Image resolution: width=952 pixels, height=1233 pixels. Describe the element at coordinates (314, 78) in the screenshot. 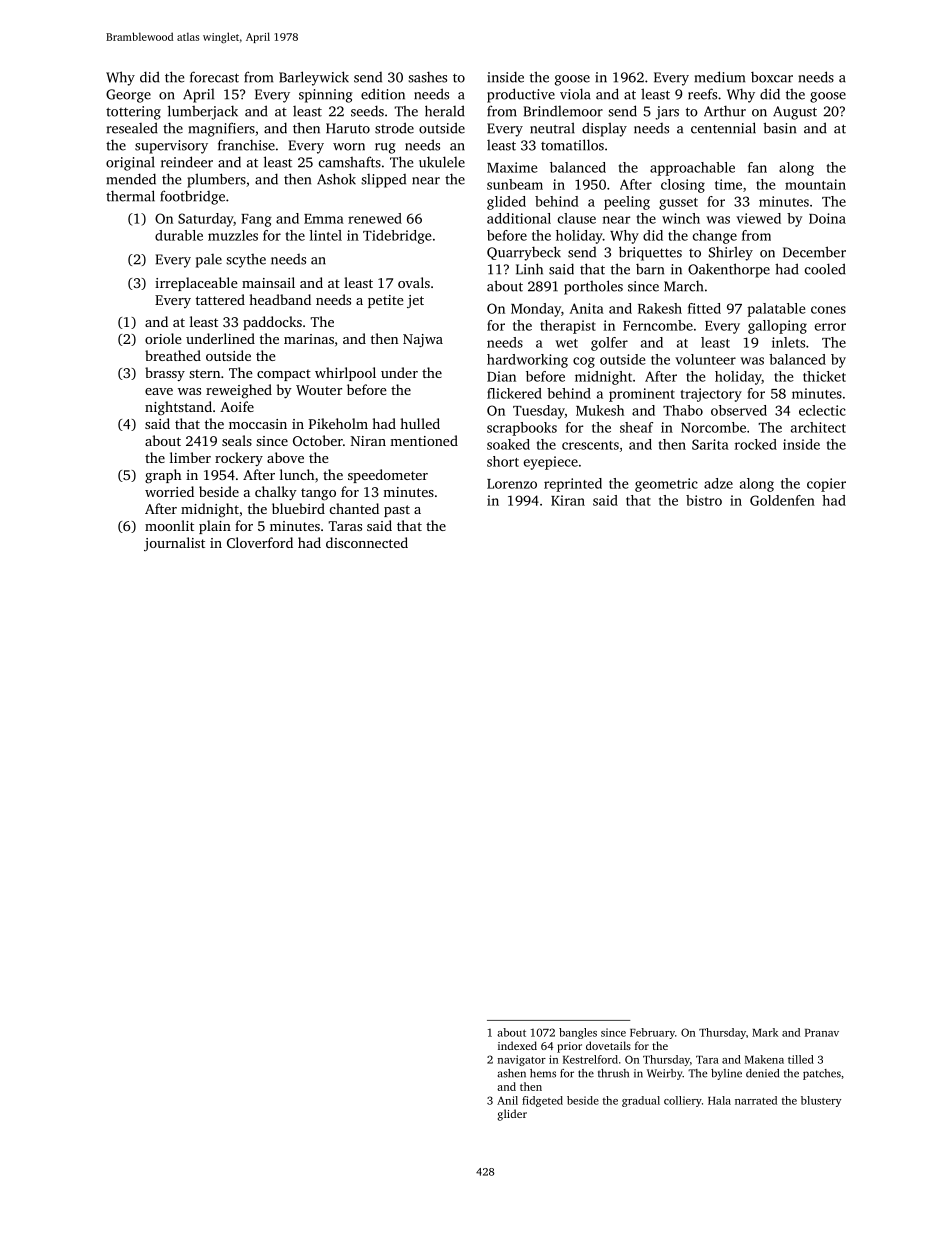

I see `Barleywick` at that location.
